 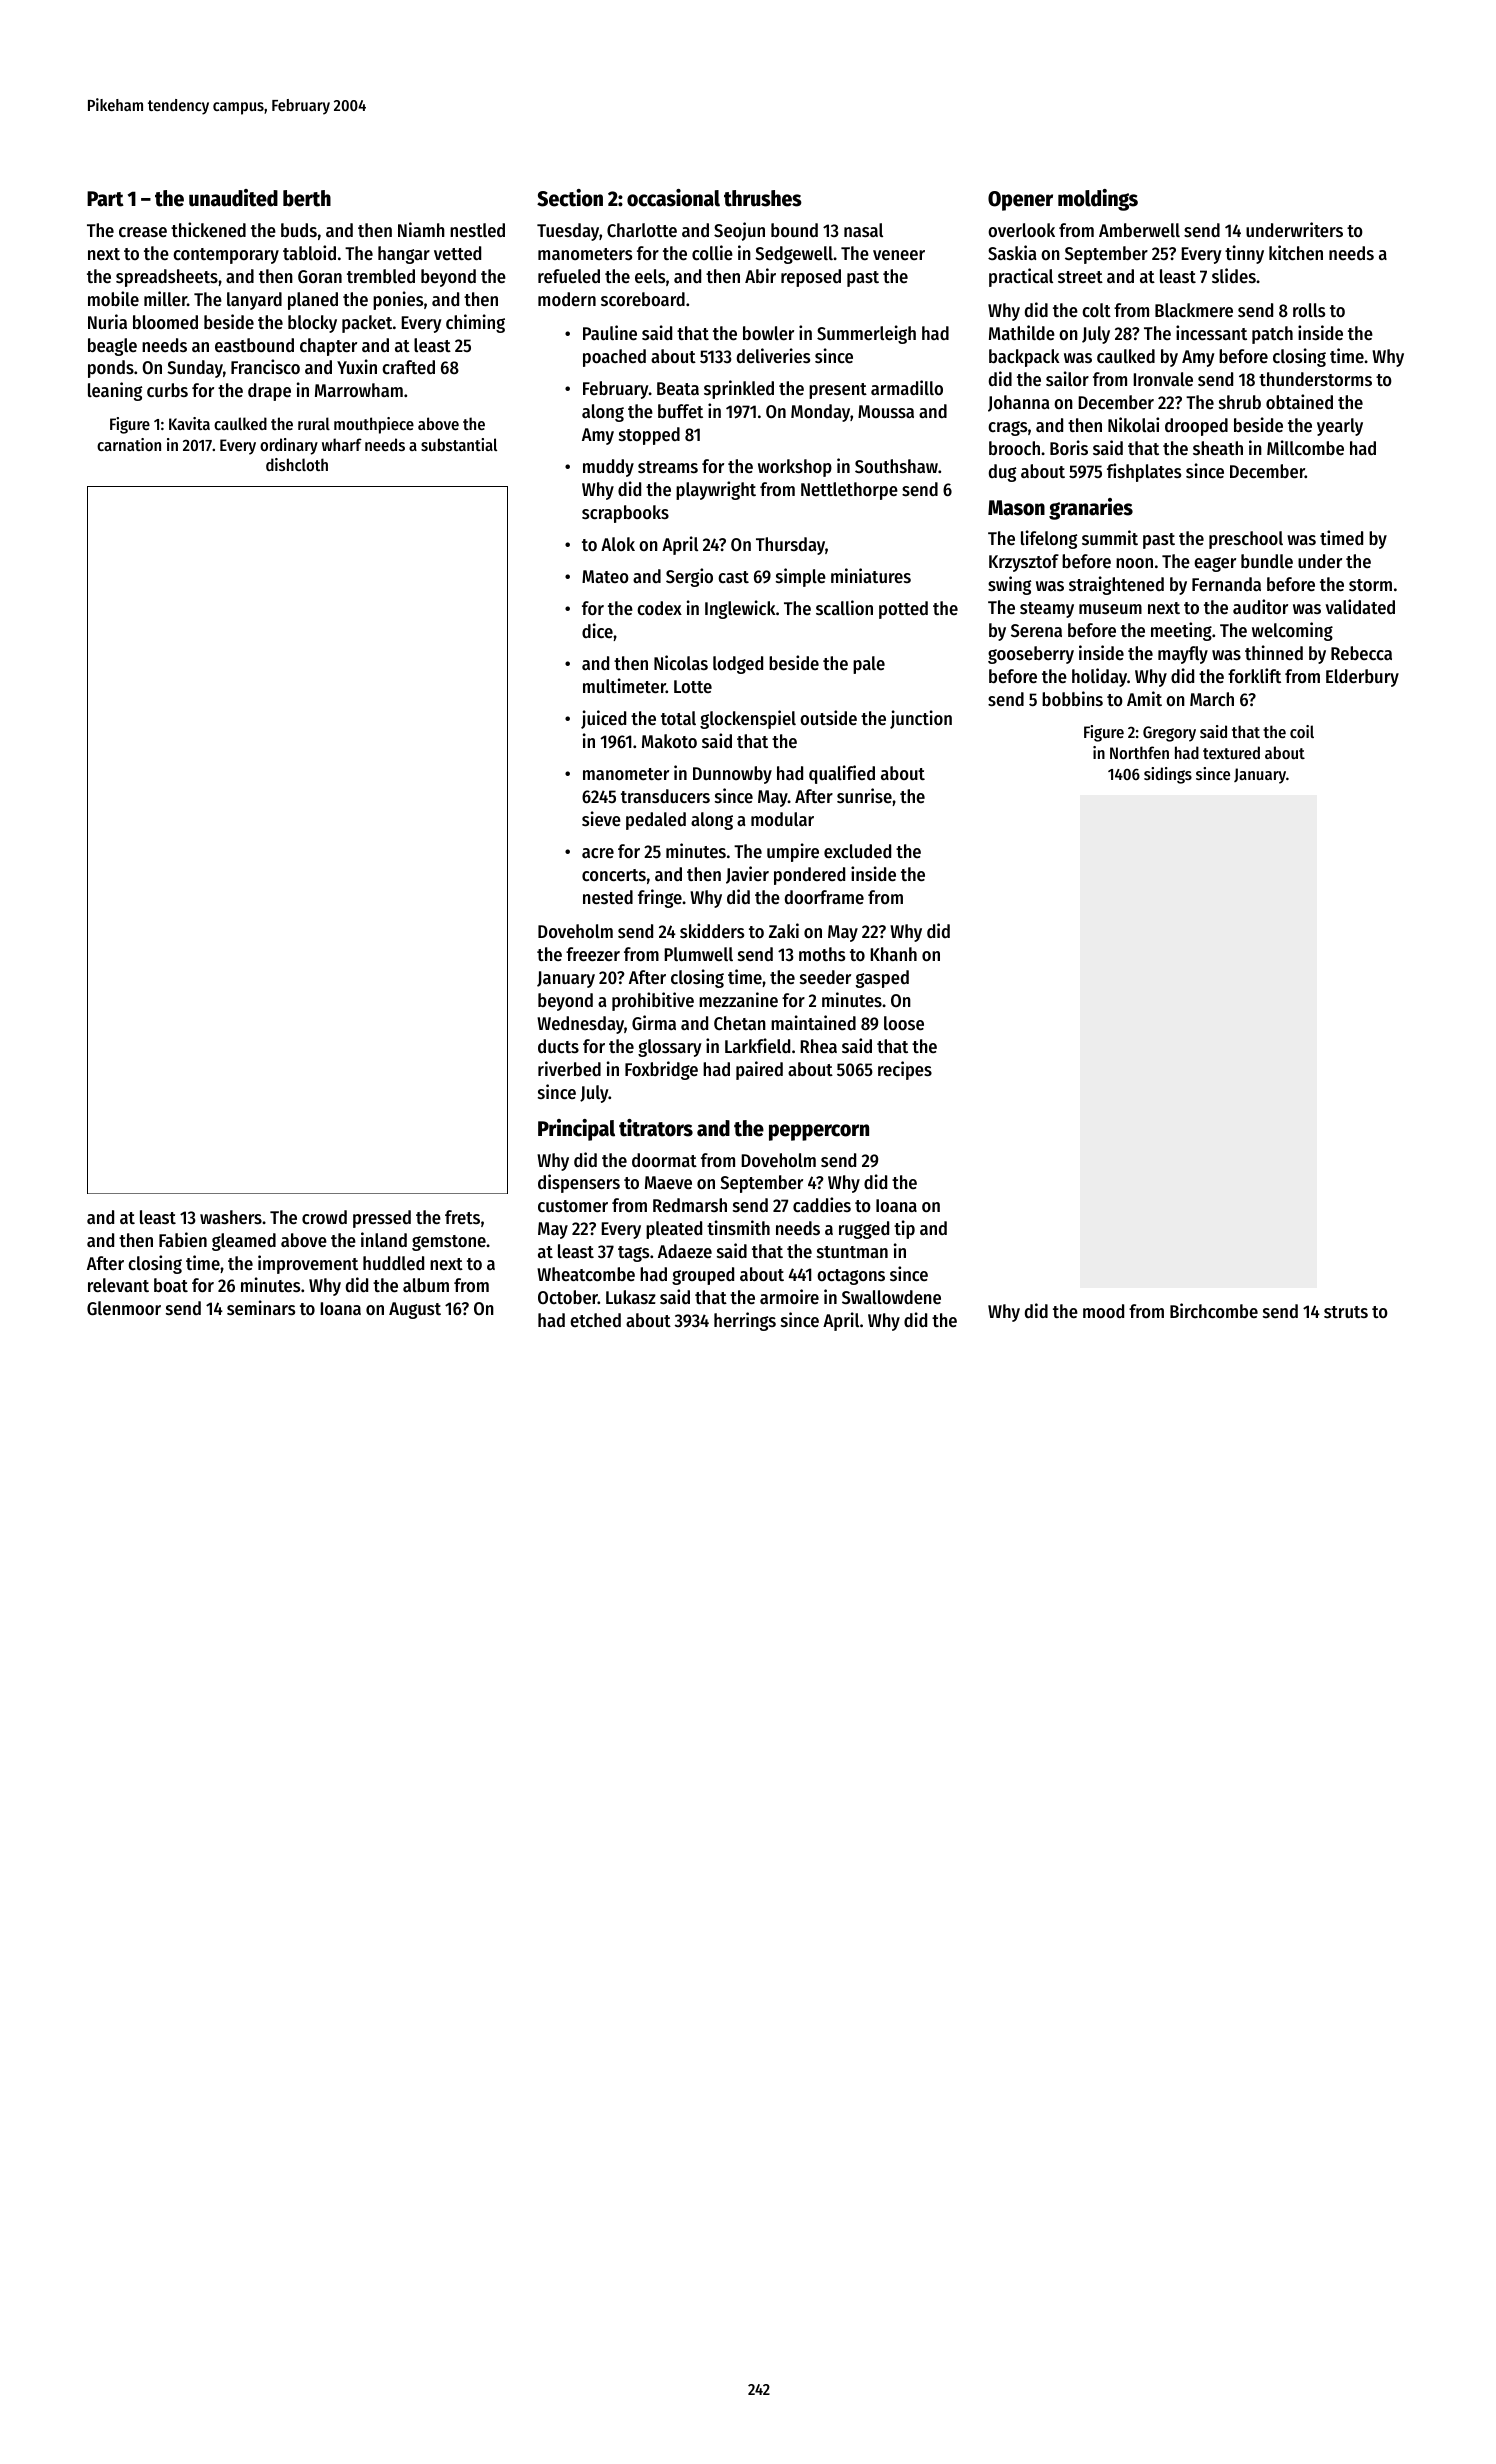 I want to click on improvement, so click(x=308, y=1264).
